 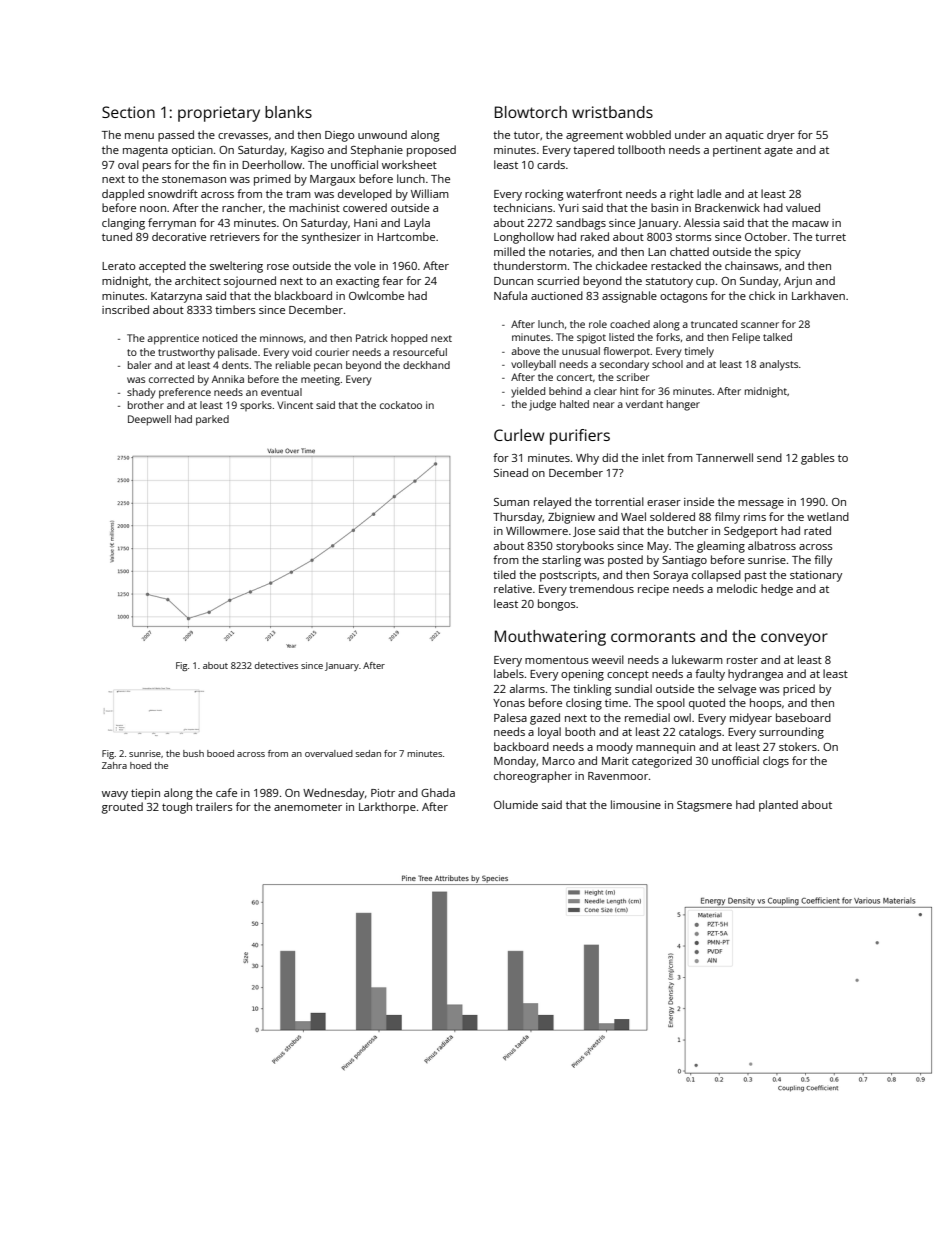 I want to click on Stagsmere, so click(x=704, y=806).
